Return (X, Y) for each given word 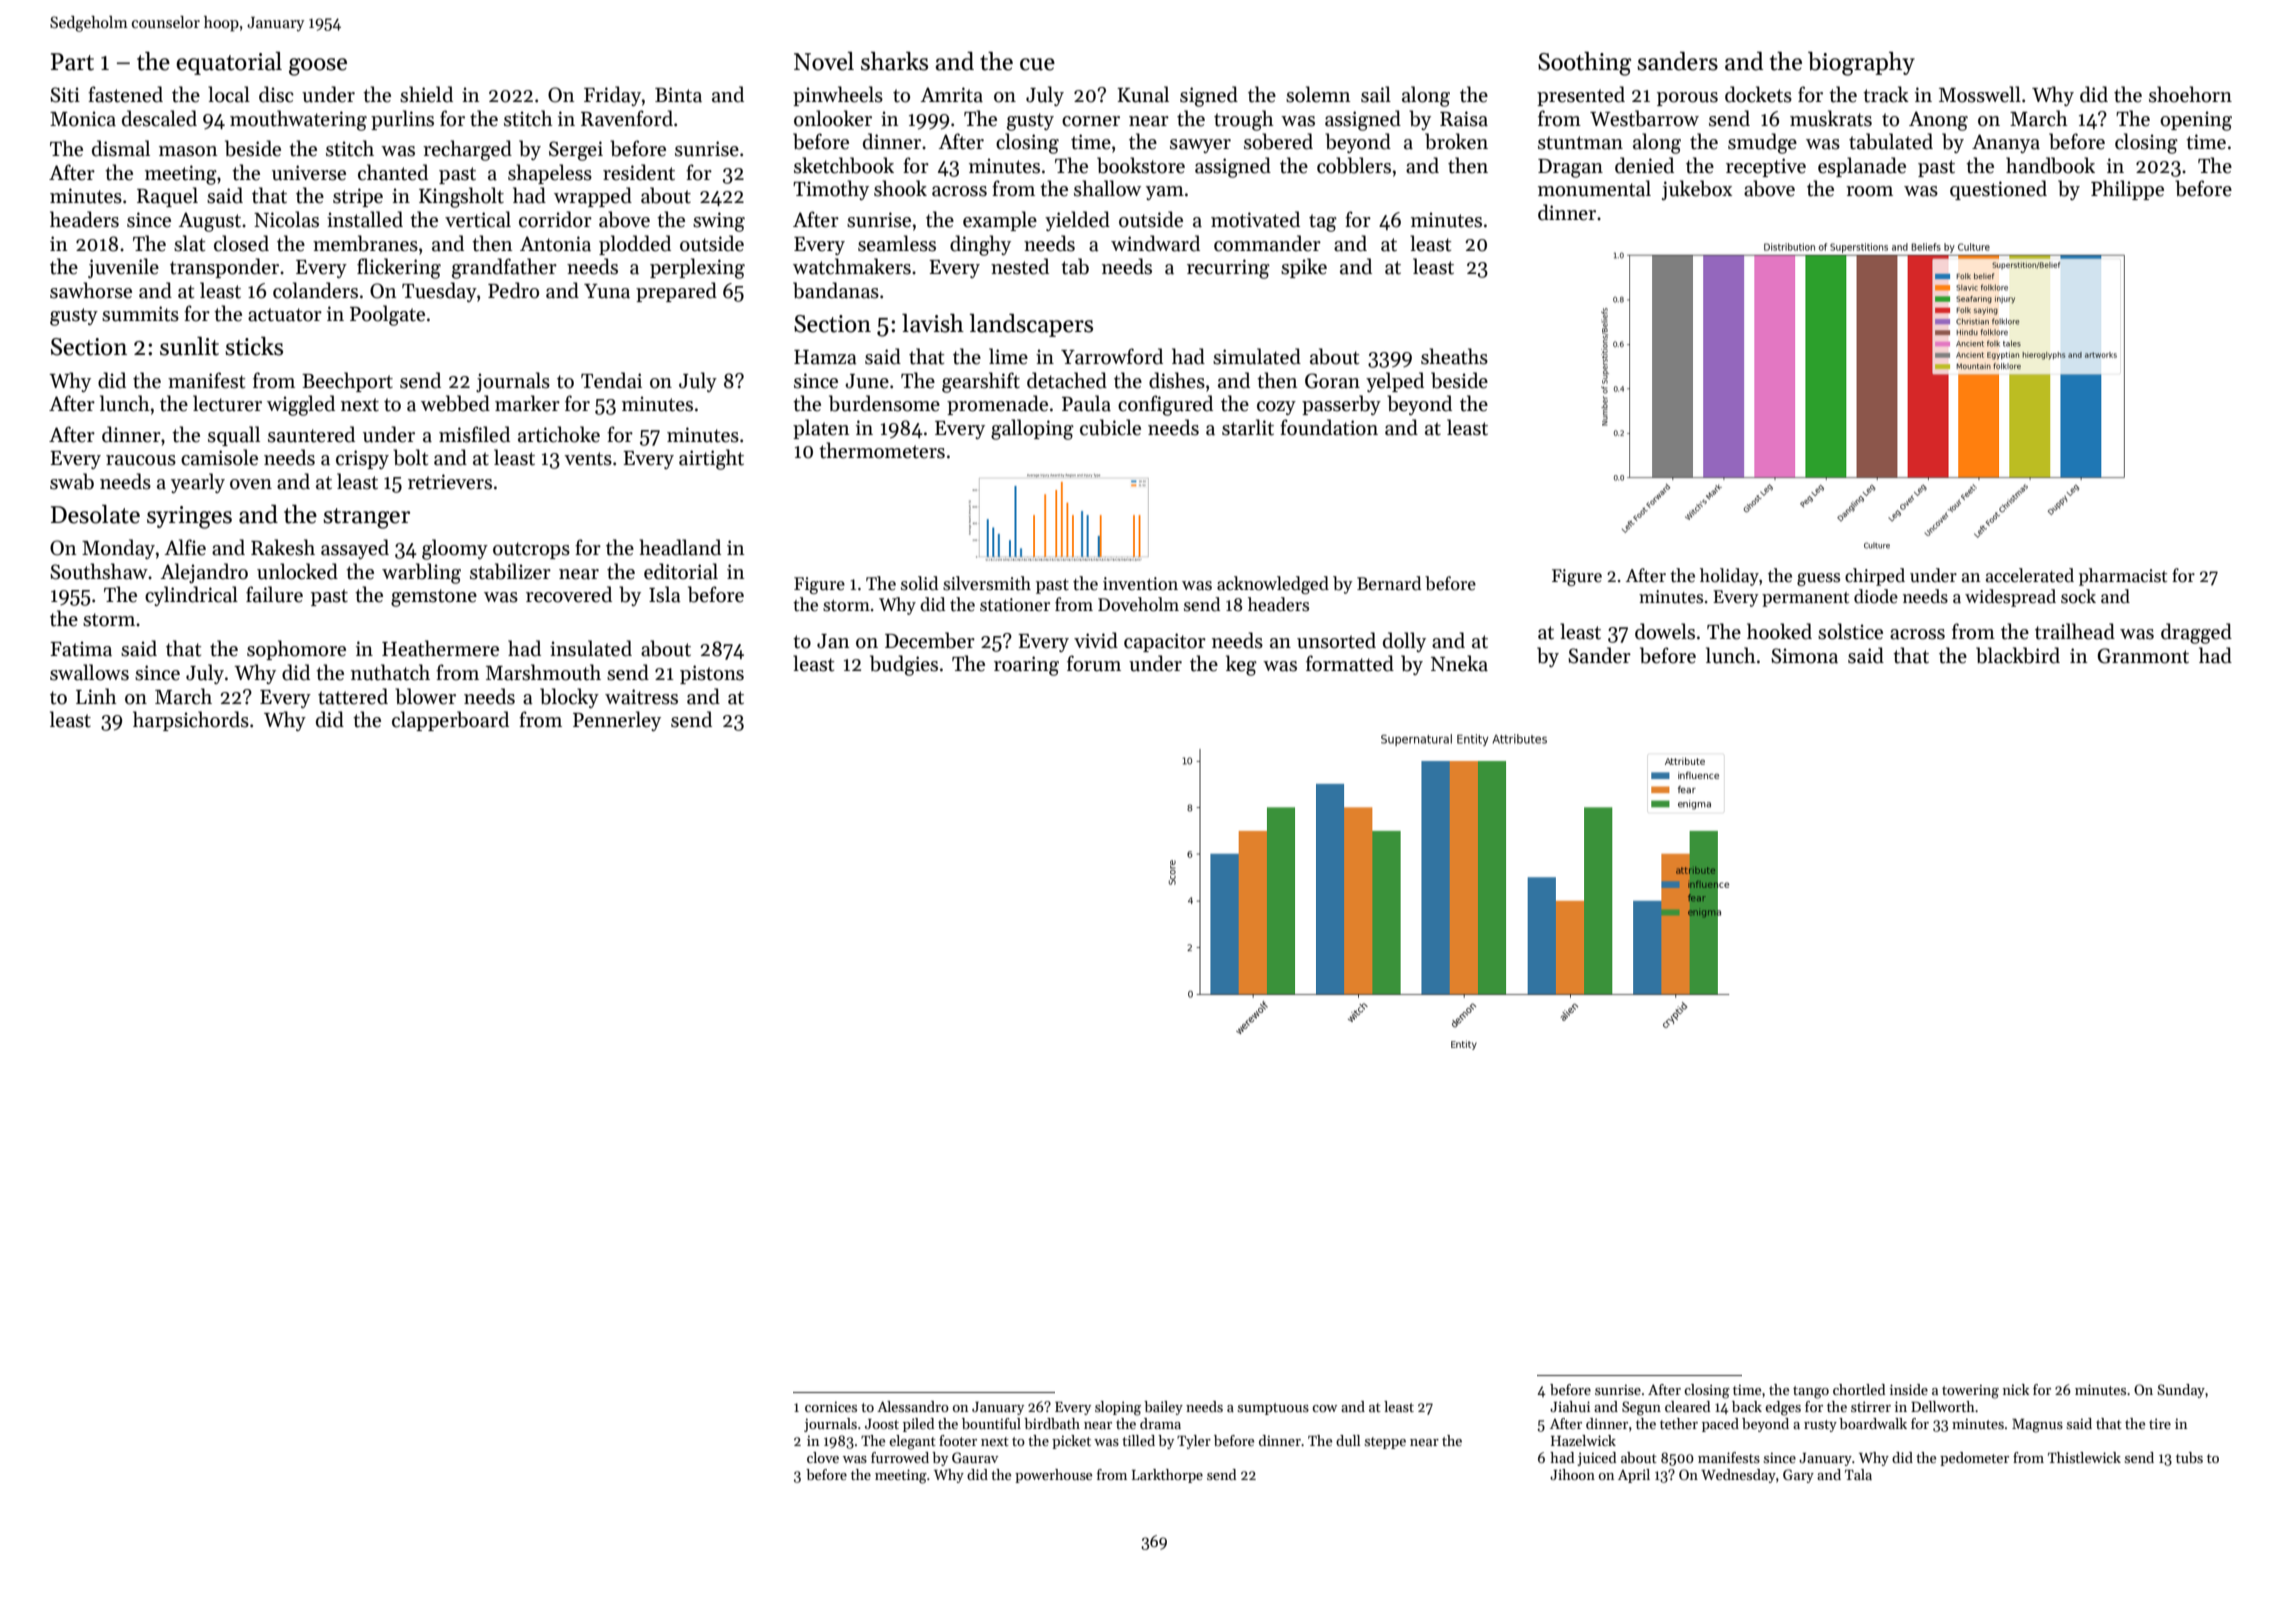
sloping (1118, 1408)
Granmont (2143, 656)
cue (1037, 64)
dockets (1758, 94)
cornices (831, 1406)
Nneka (1459, 663)
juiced (1596, 1459)
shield (426, 94)
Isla (665, 594)
